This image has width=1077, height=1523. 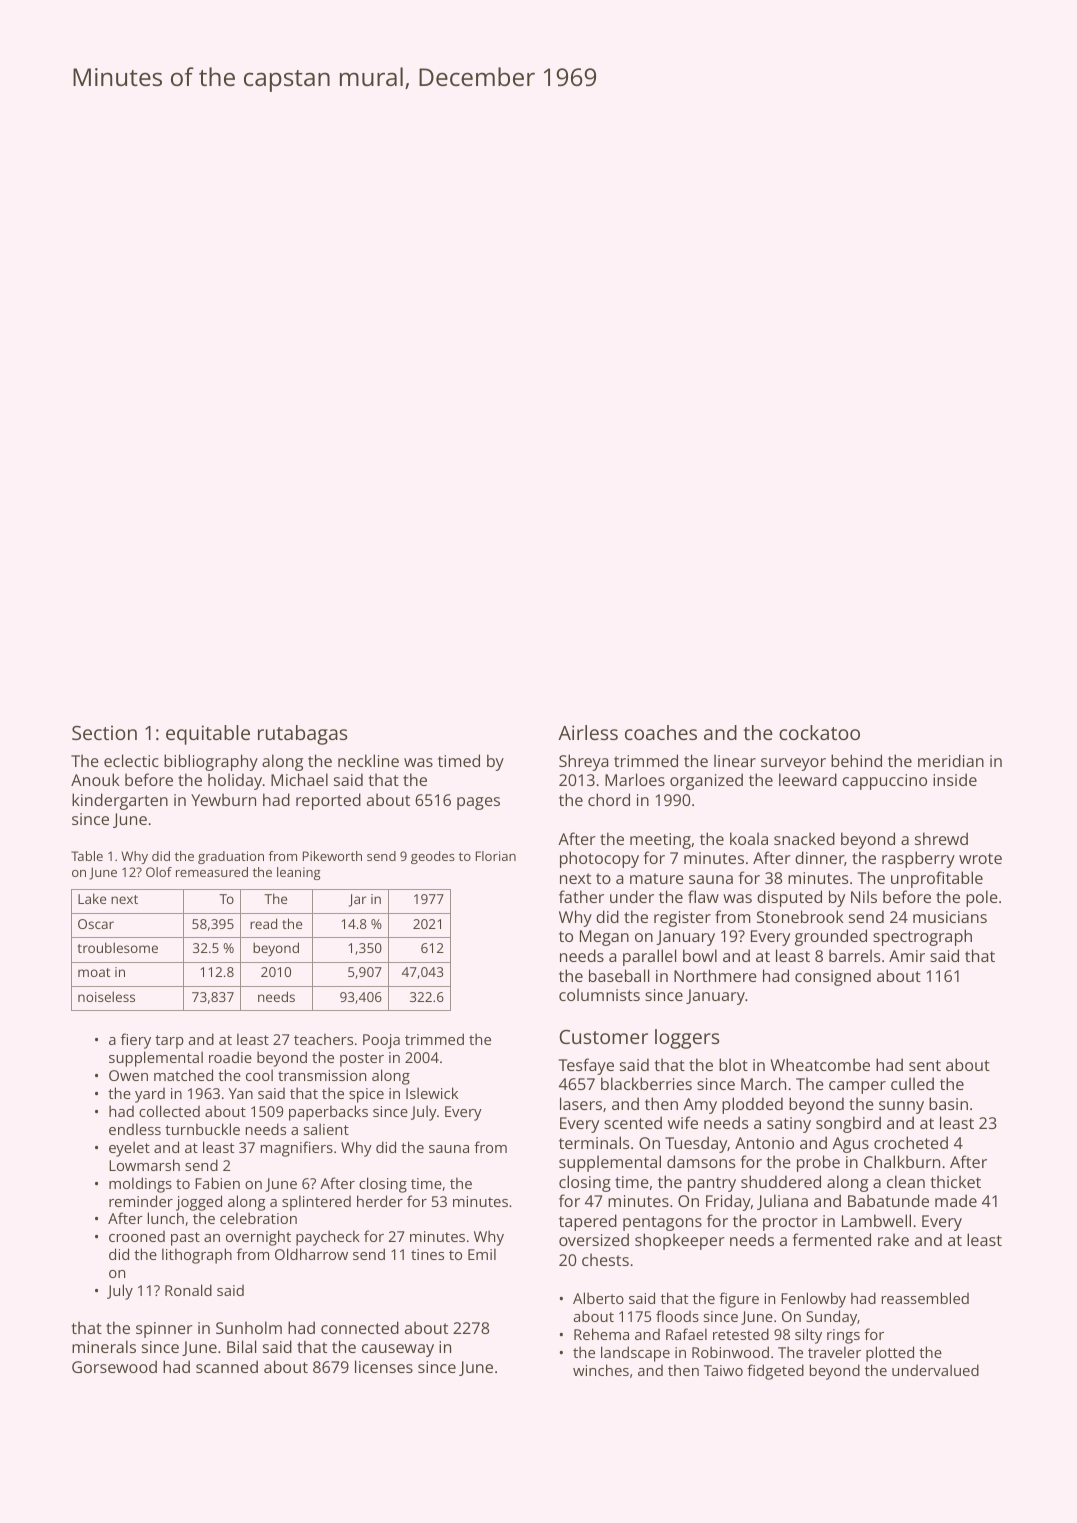 What do you see at coordinates (478, 803) in the image?
I see `pages` at bounding box center [478, 803].
